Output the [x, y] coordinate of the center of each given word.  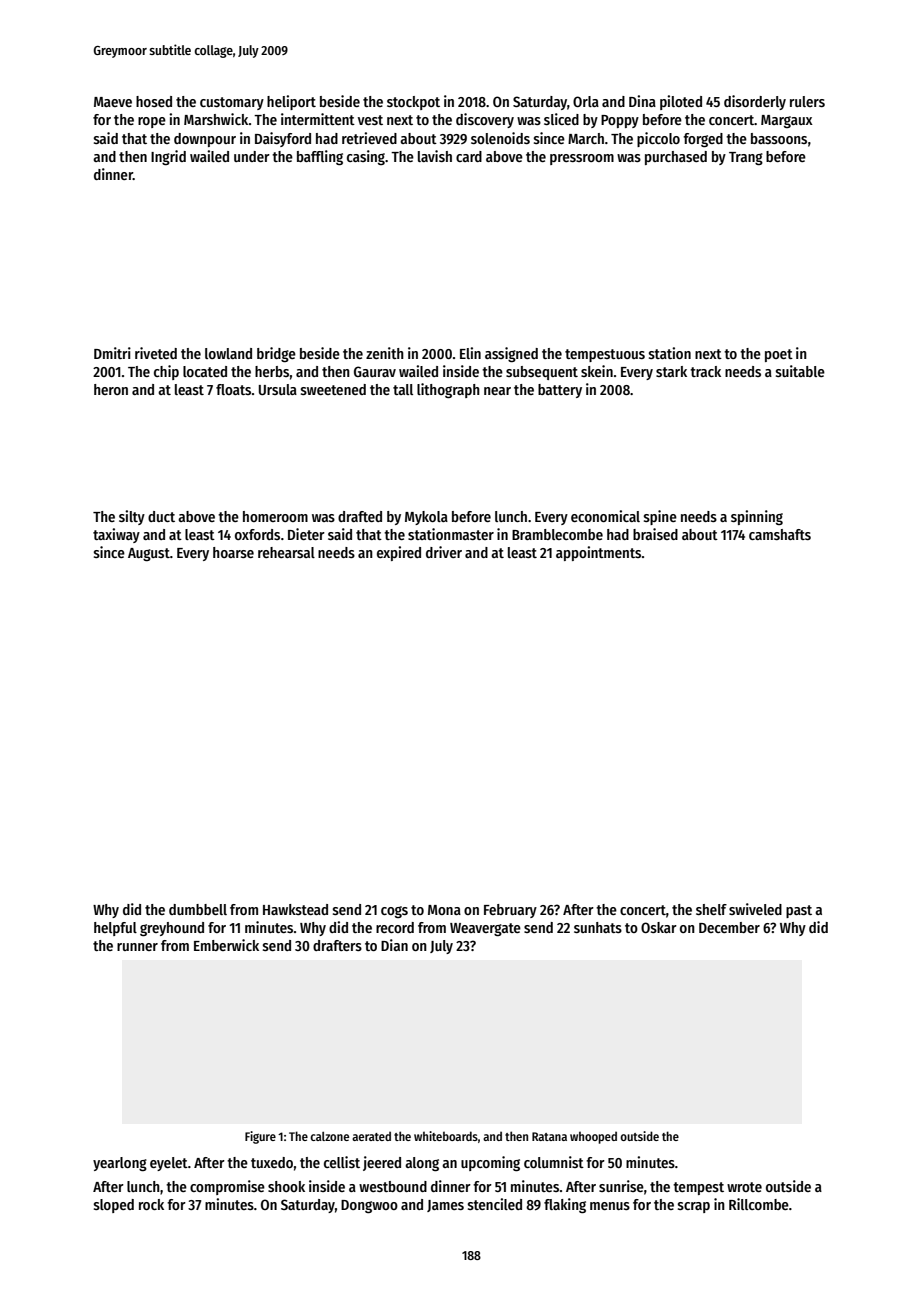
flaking [565, 1205]
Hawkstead [295, 909]
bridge [276, 354]
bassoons [779, 138]
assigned [511, 354]
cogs [394, 912]
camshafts [780, 534]
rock [151, 1204]
